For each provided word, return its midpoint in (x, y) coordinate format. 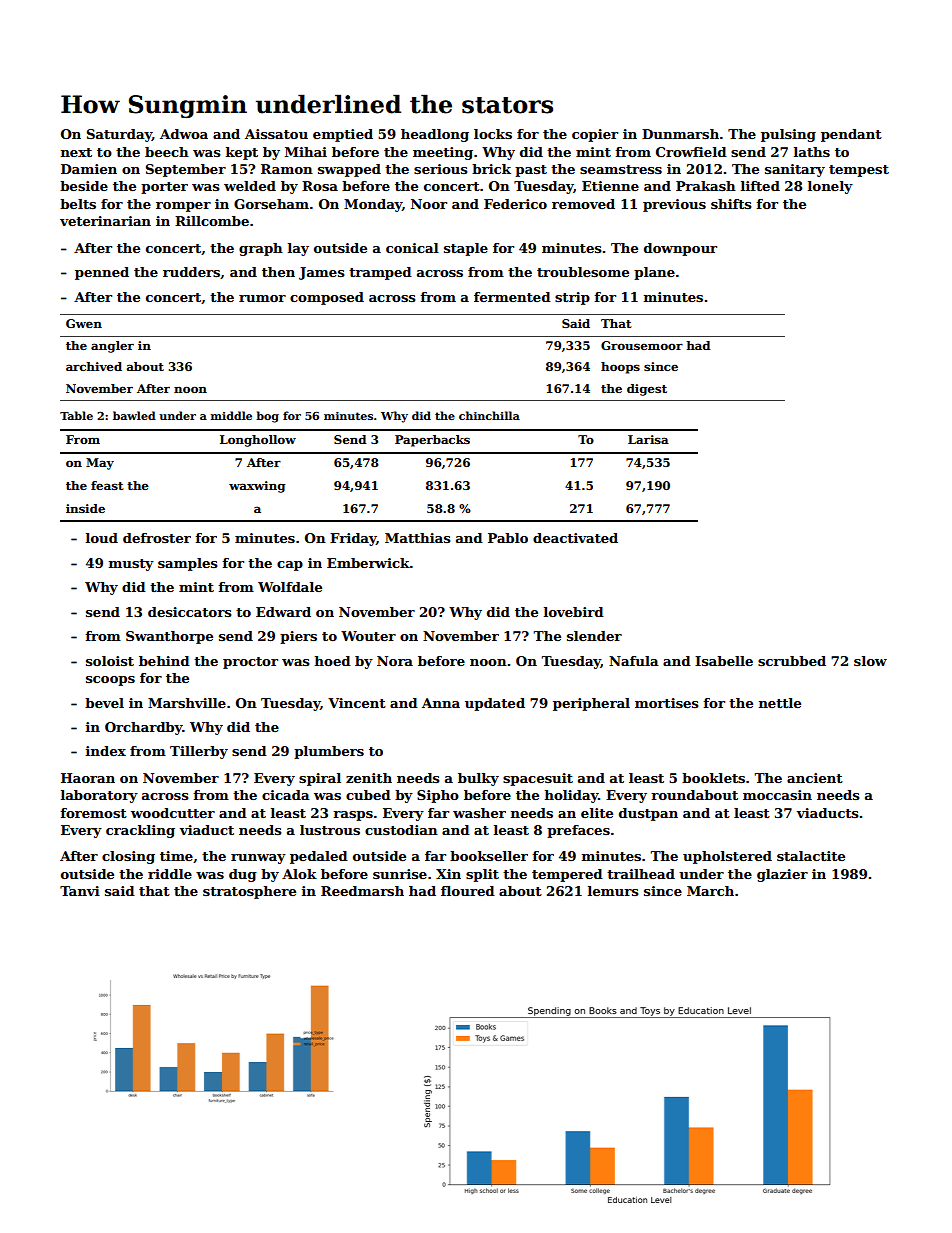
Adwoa (184, 134)
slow (870, 661)
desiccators (190, 612)
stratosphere (249, 892)
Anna (441, 703)
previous (674, 205)
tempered (567, 875)
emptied (343, 135)
